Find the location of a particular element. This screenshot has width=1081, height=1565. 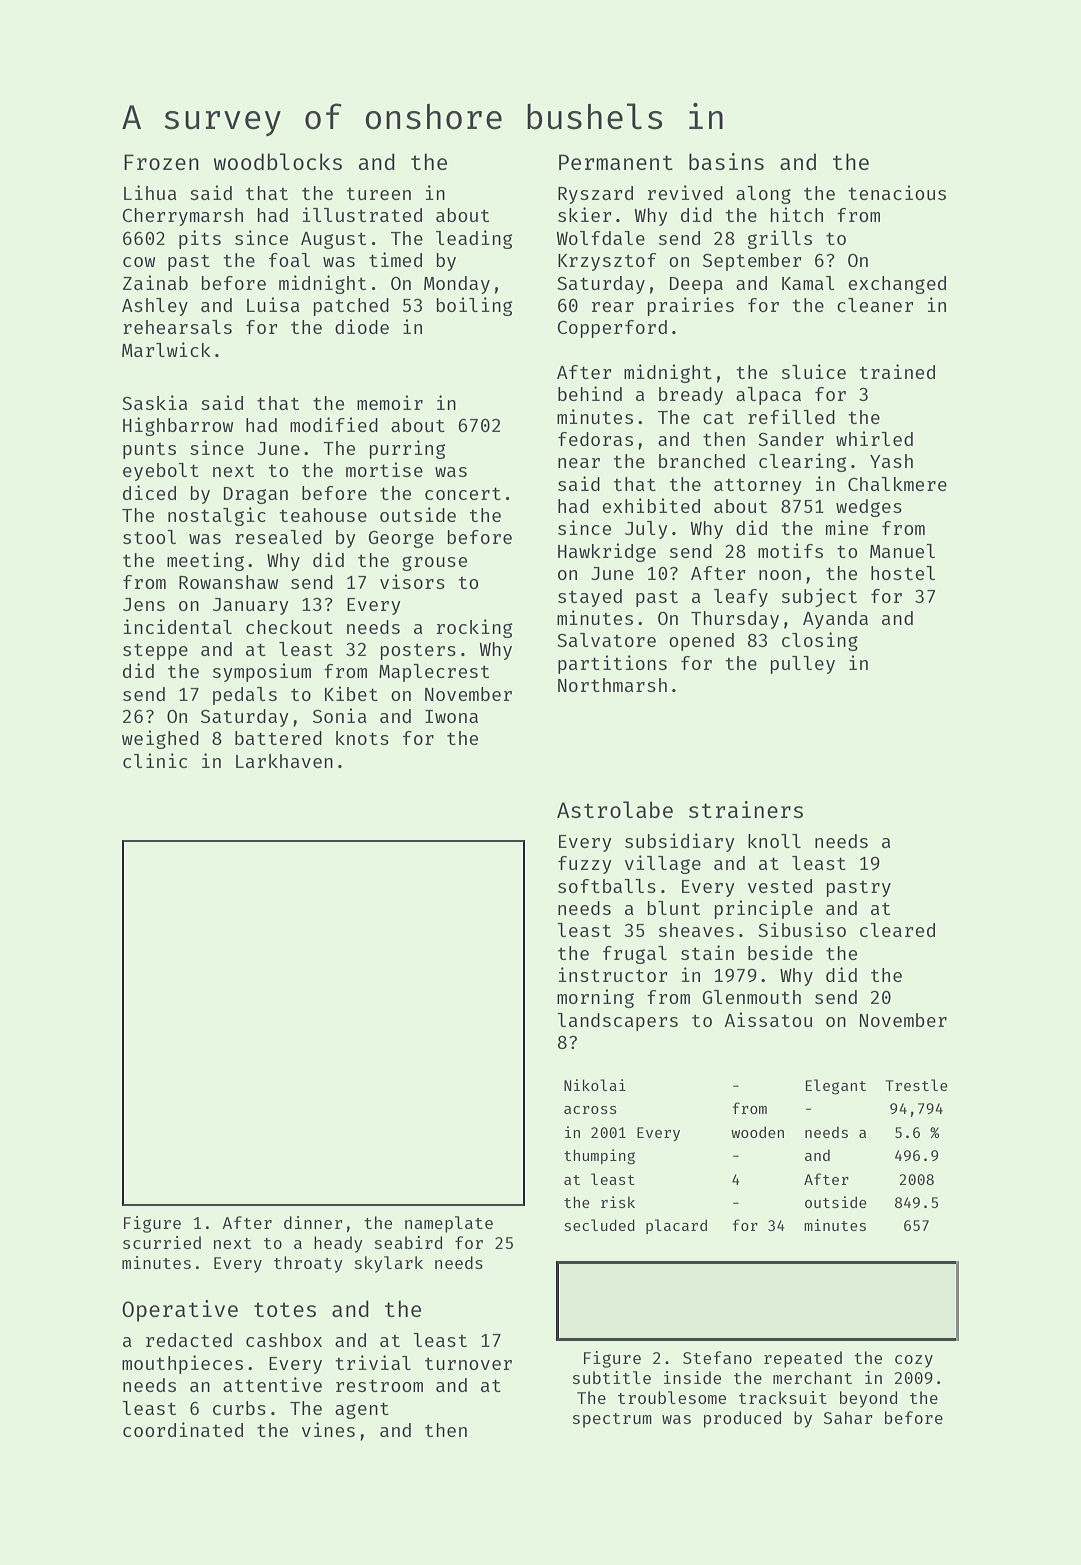

dinner is located at coordinates (313, 1222).
